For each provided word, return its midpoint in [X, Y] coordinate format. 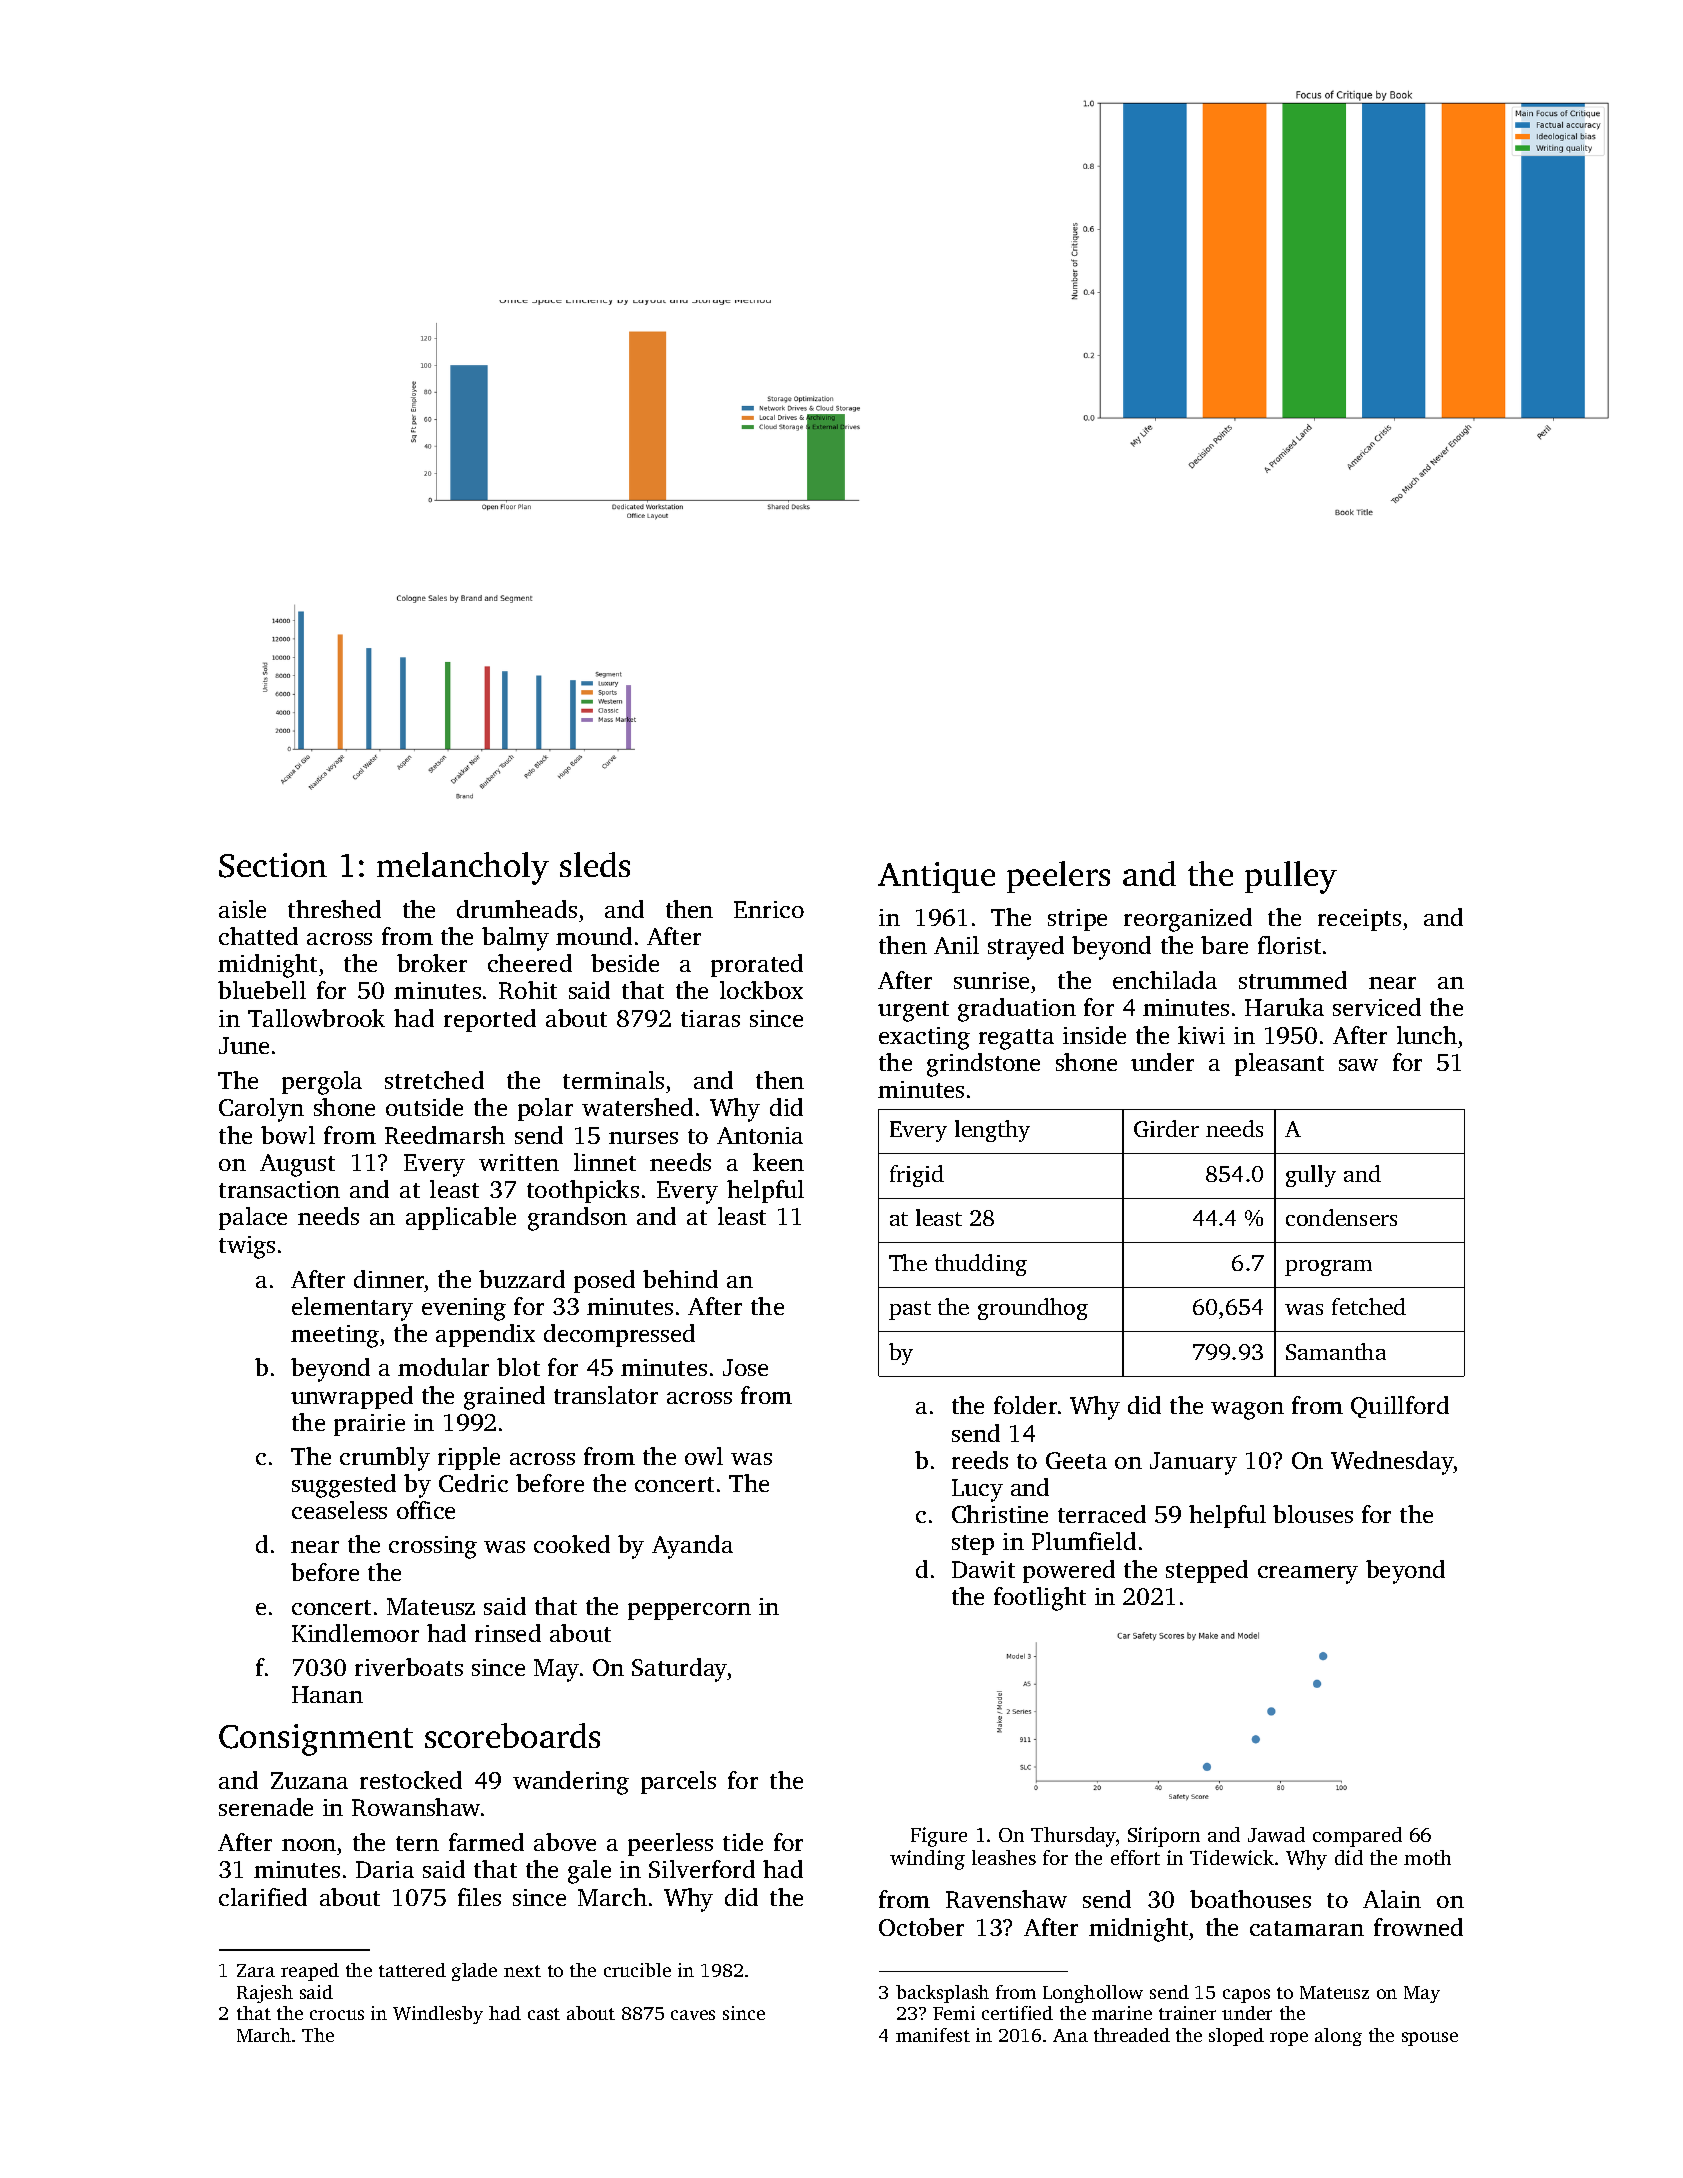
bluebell [262, 990]
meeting [335, 1336]
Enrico [769, 909]
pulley [1291, 877]
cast [544, 2014]
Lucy [977, 1490]
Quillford [1400, 1407]
